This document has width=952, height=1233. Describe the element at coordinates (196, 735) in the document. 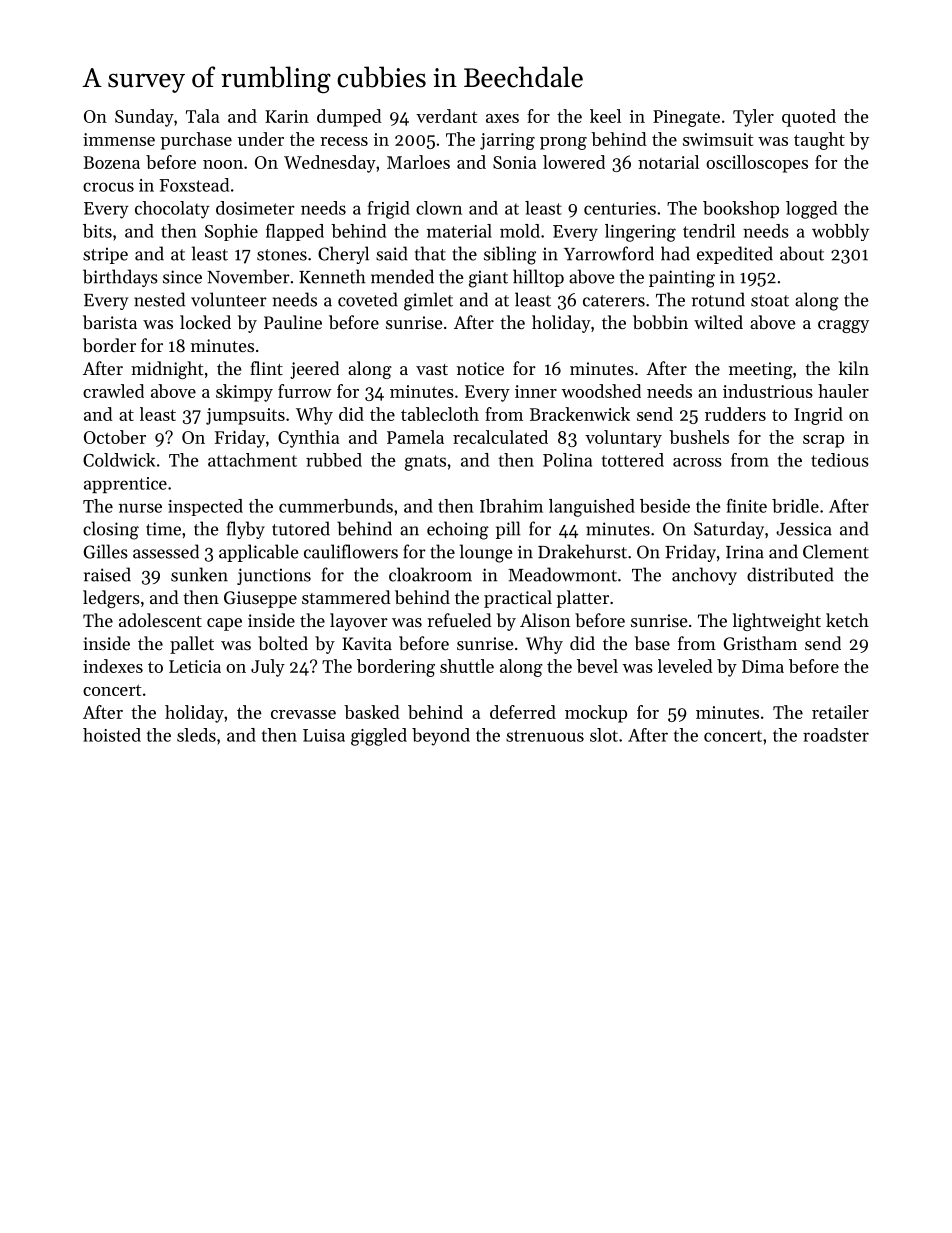

I see `sleds` at that location.
